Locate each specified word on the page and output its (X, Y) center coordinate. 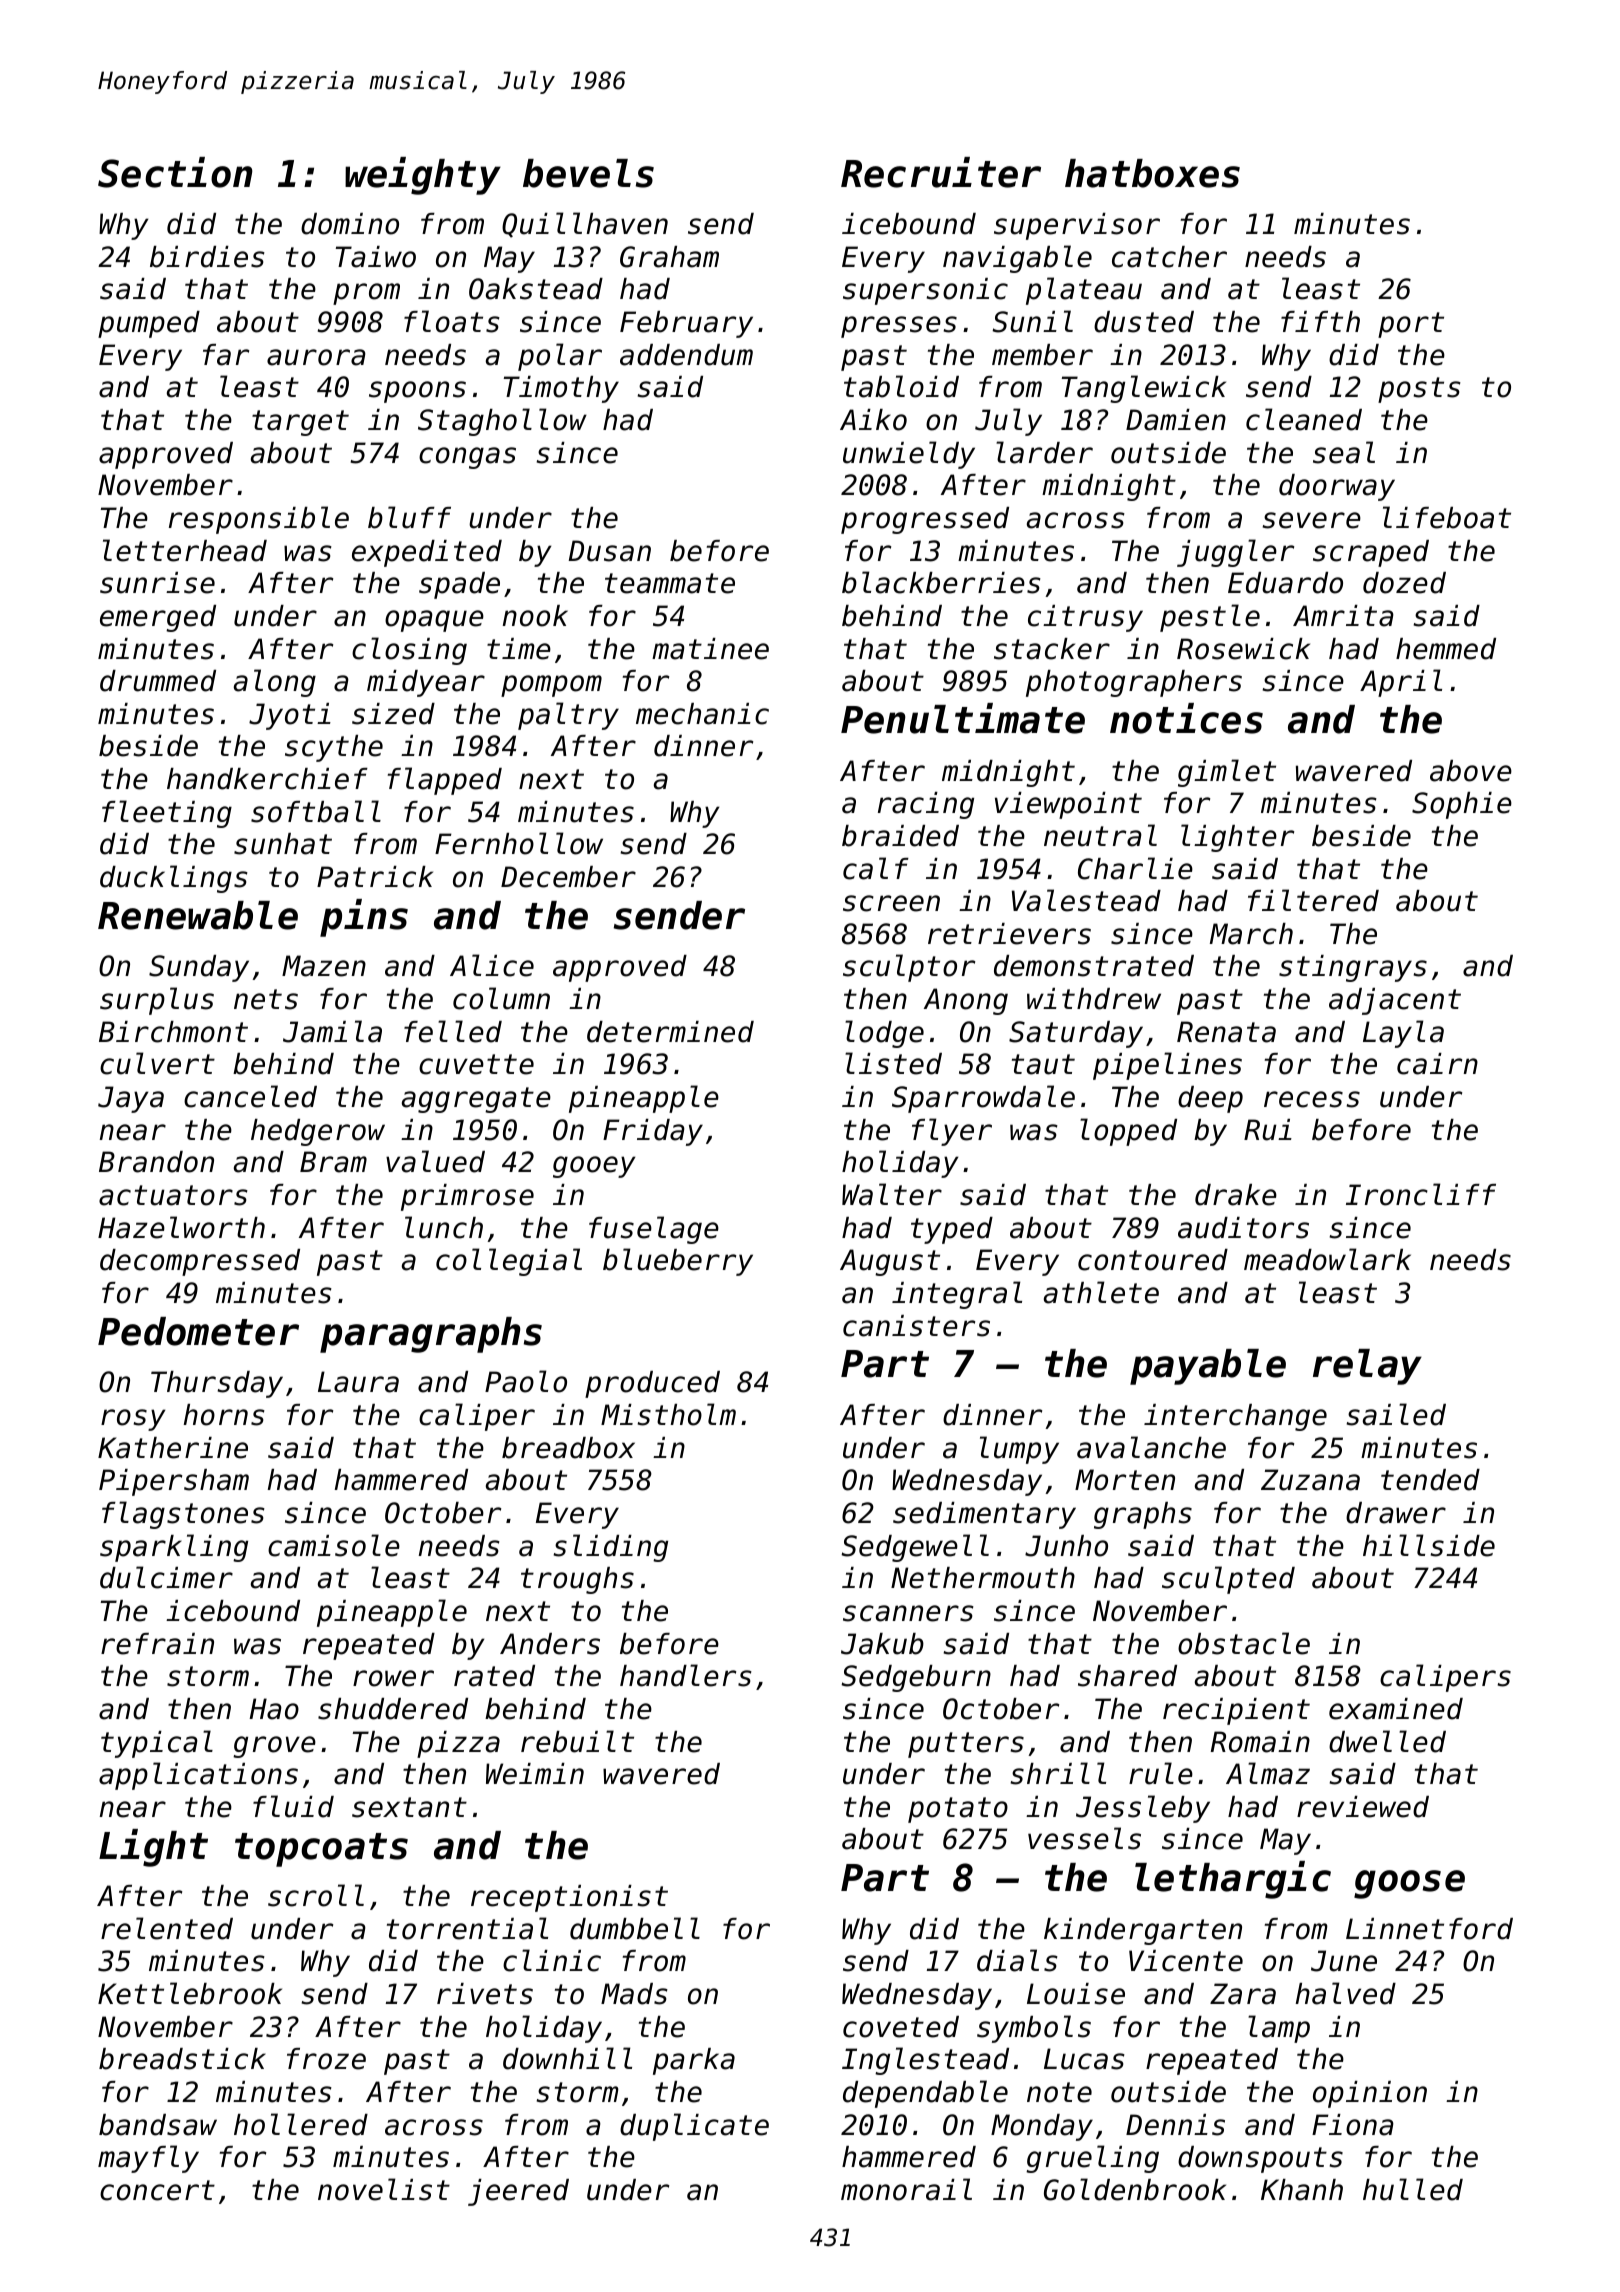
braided (900, 836)
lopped (1128, 1132)
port (1411, 325)
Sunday (199, 968)
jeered (518, 2192)
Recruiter (941, 172)
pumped (149, 324)
